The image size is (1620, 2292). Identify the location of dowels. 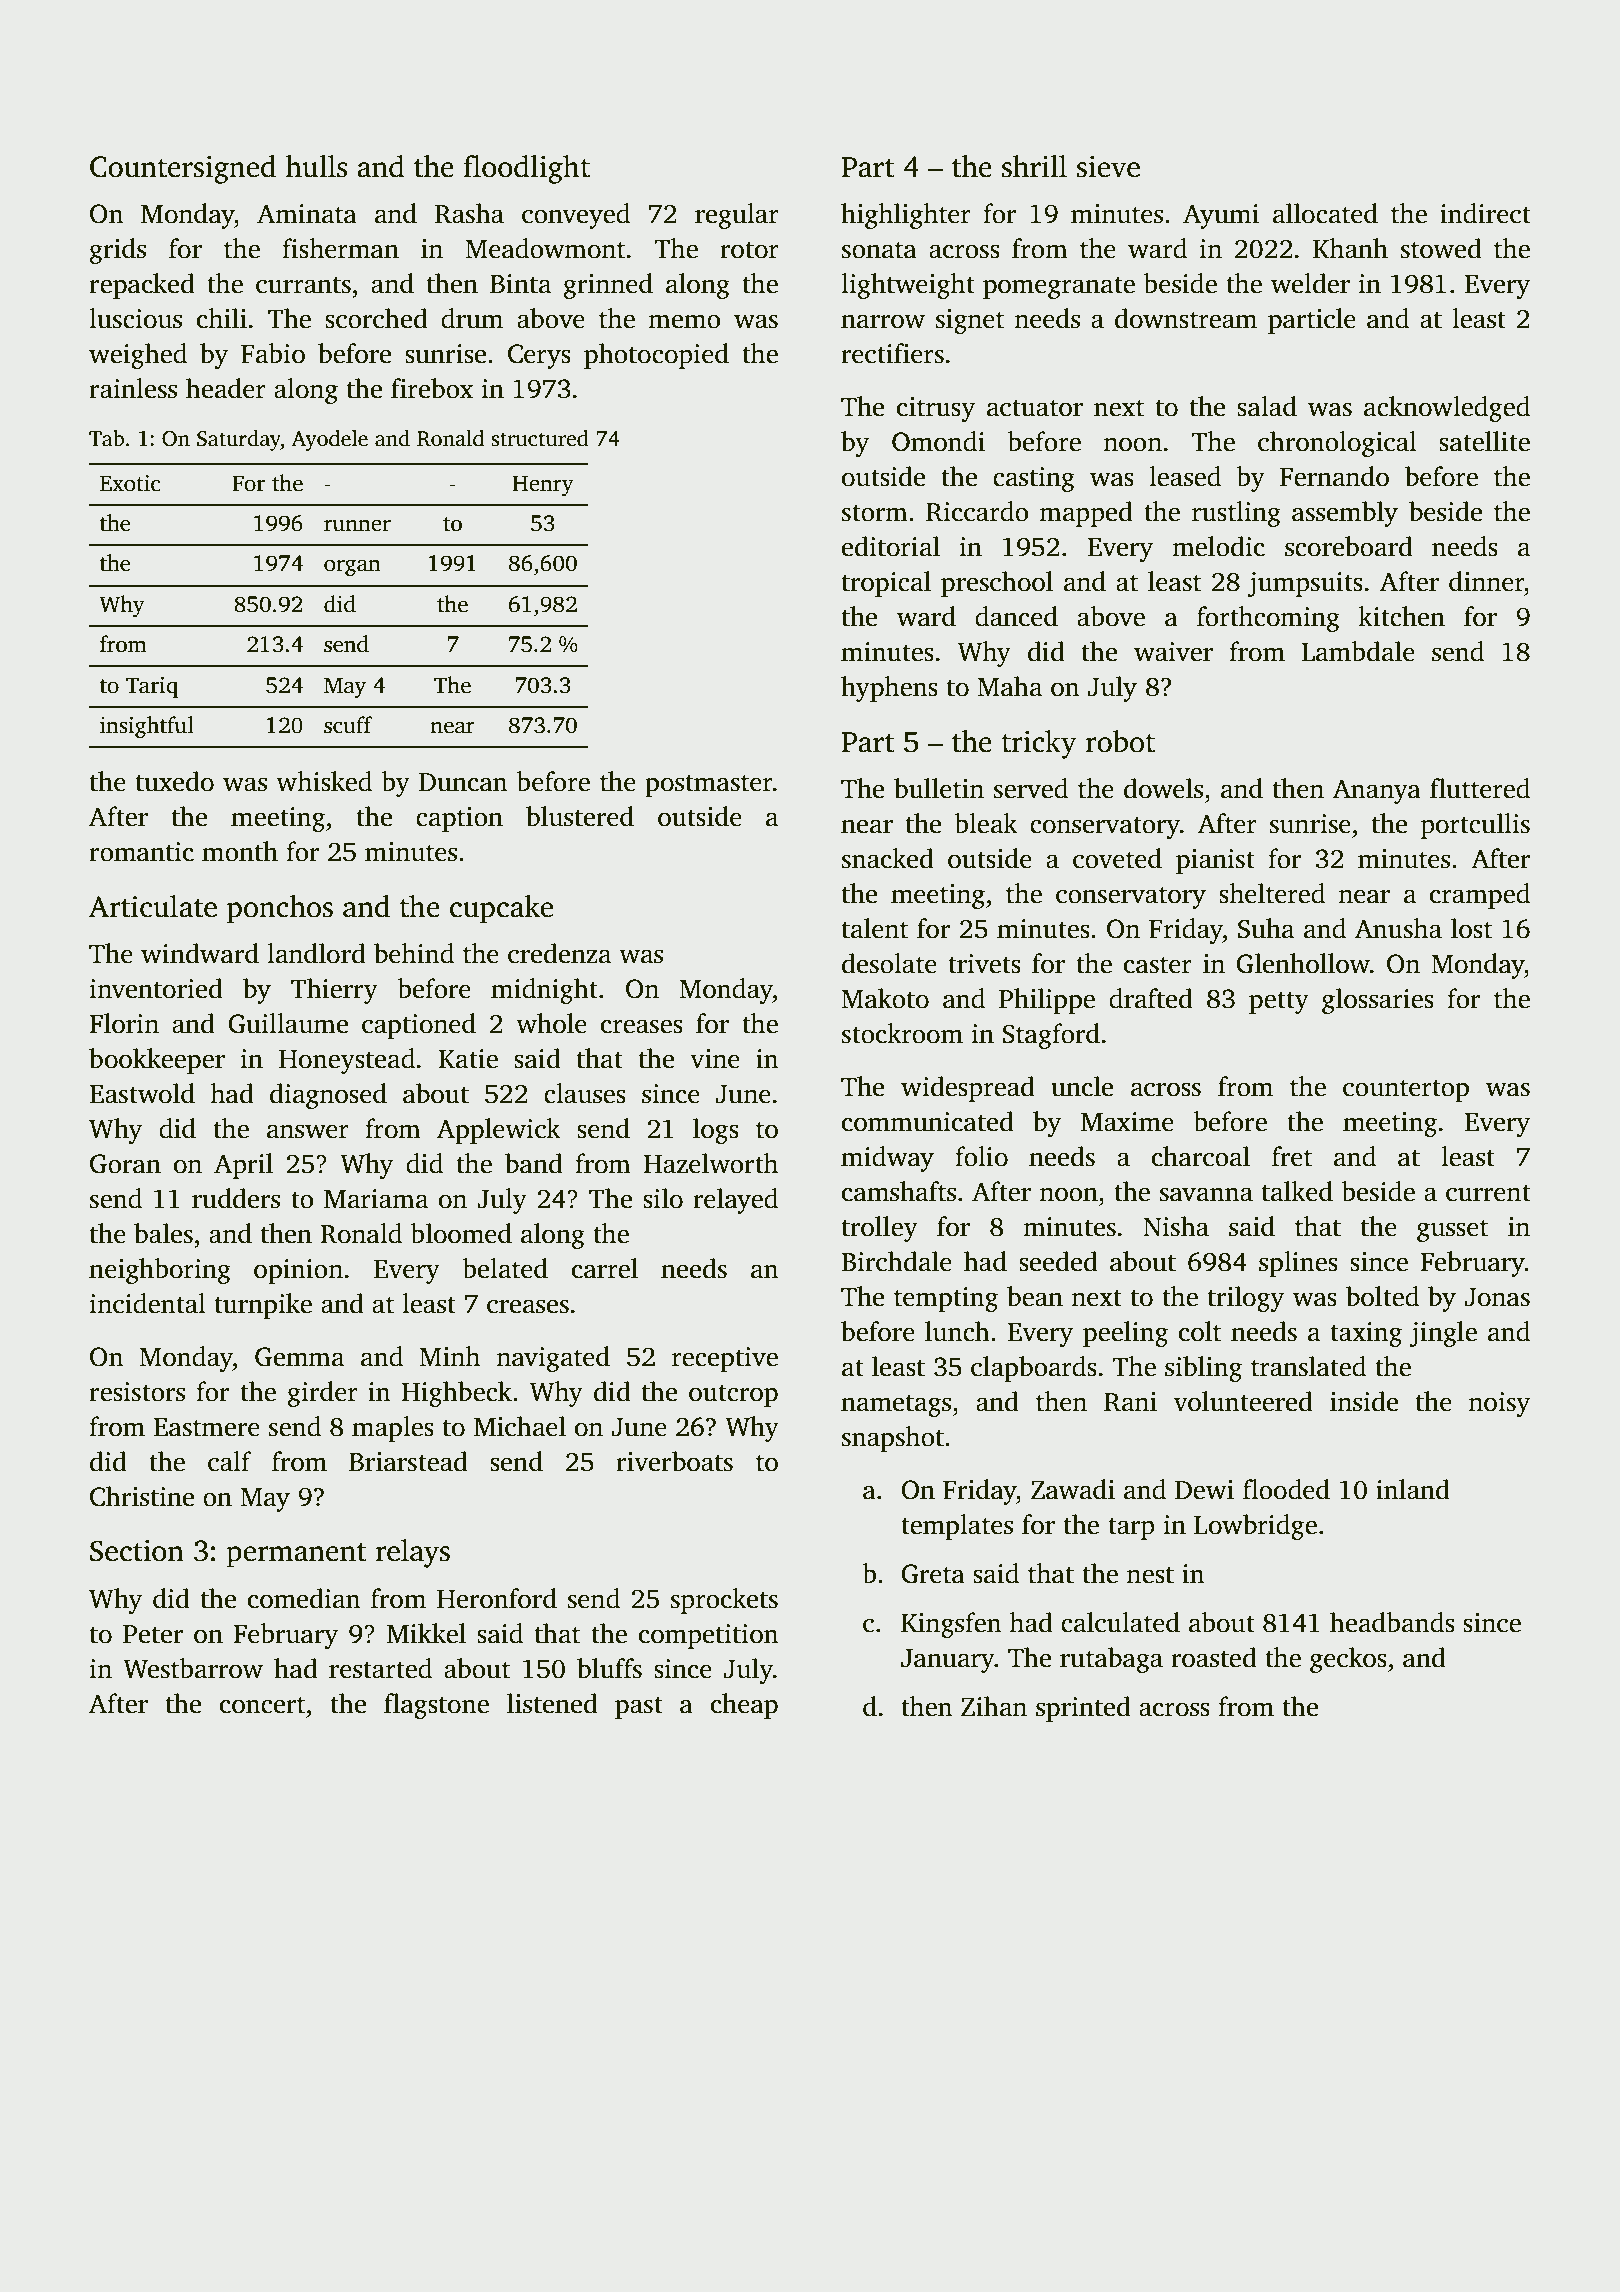
(1163, 788).
